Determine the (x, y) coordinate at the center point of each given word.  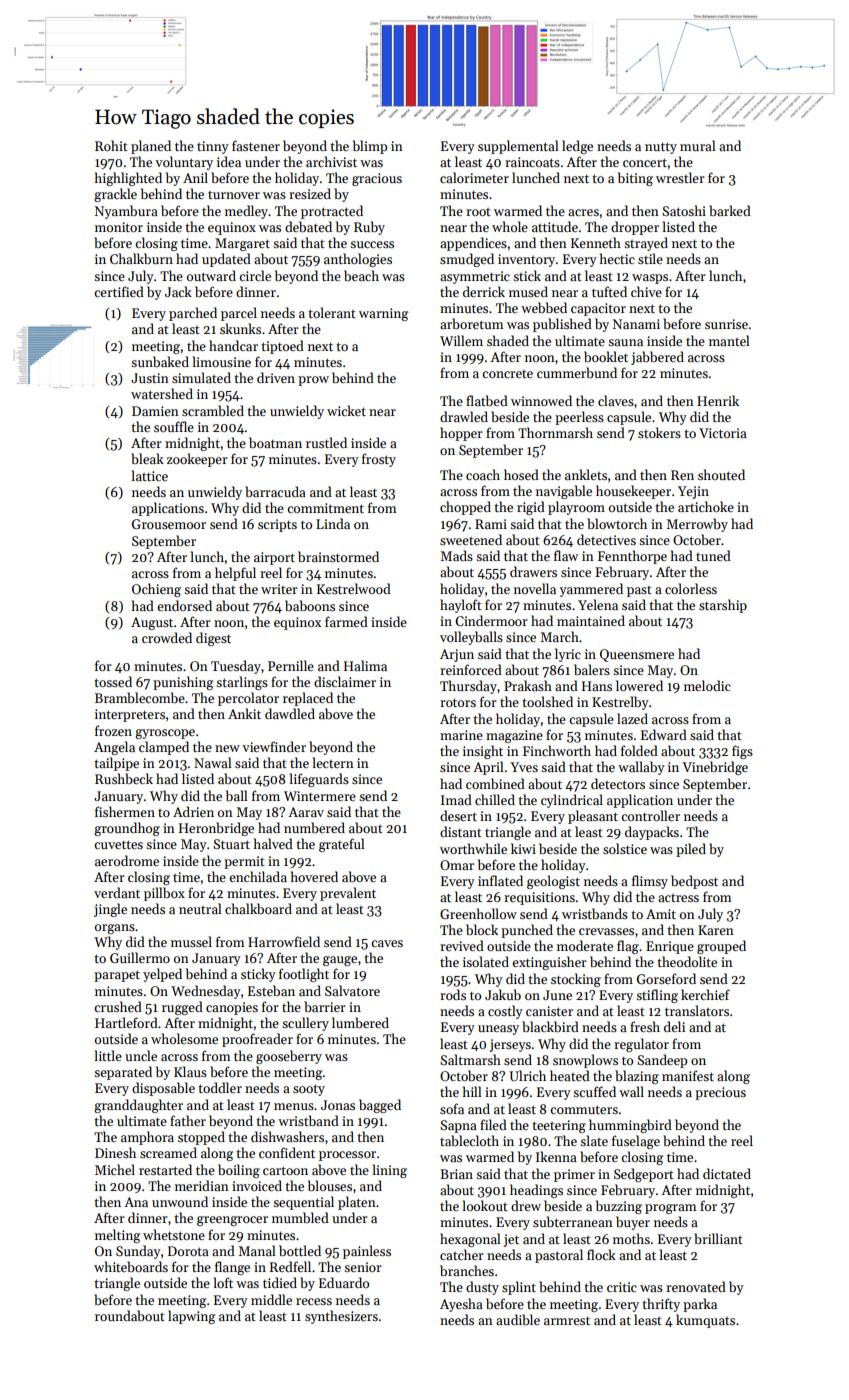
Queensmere (637, 655)
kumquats (705, 1321)
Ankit (244, 713)
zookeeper (197, 460)
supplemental (518, 147)
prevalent (348, 894)
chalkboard (258, 908)
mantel (729, 340)
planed (151, 147)
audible (518, 1319)
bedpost (694, 882)
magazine (514, 736)
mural (698, 145)
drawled (464, 416)
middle (271, 1299)
